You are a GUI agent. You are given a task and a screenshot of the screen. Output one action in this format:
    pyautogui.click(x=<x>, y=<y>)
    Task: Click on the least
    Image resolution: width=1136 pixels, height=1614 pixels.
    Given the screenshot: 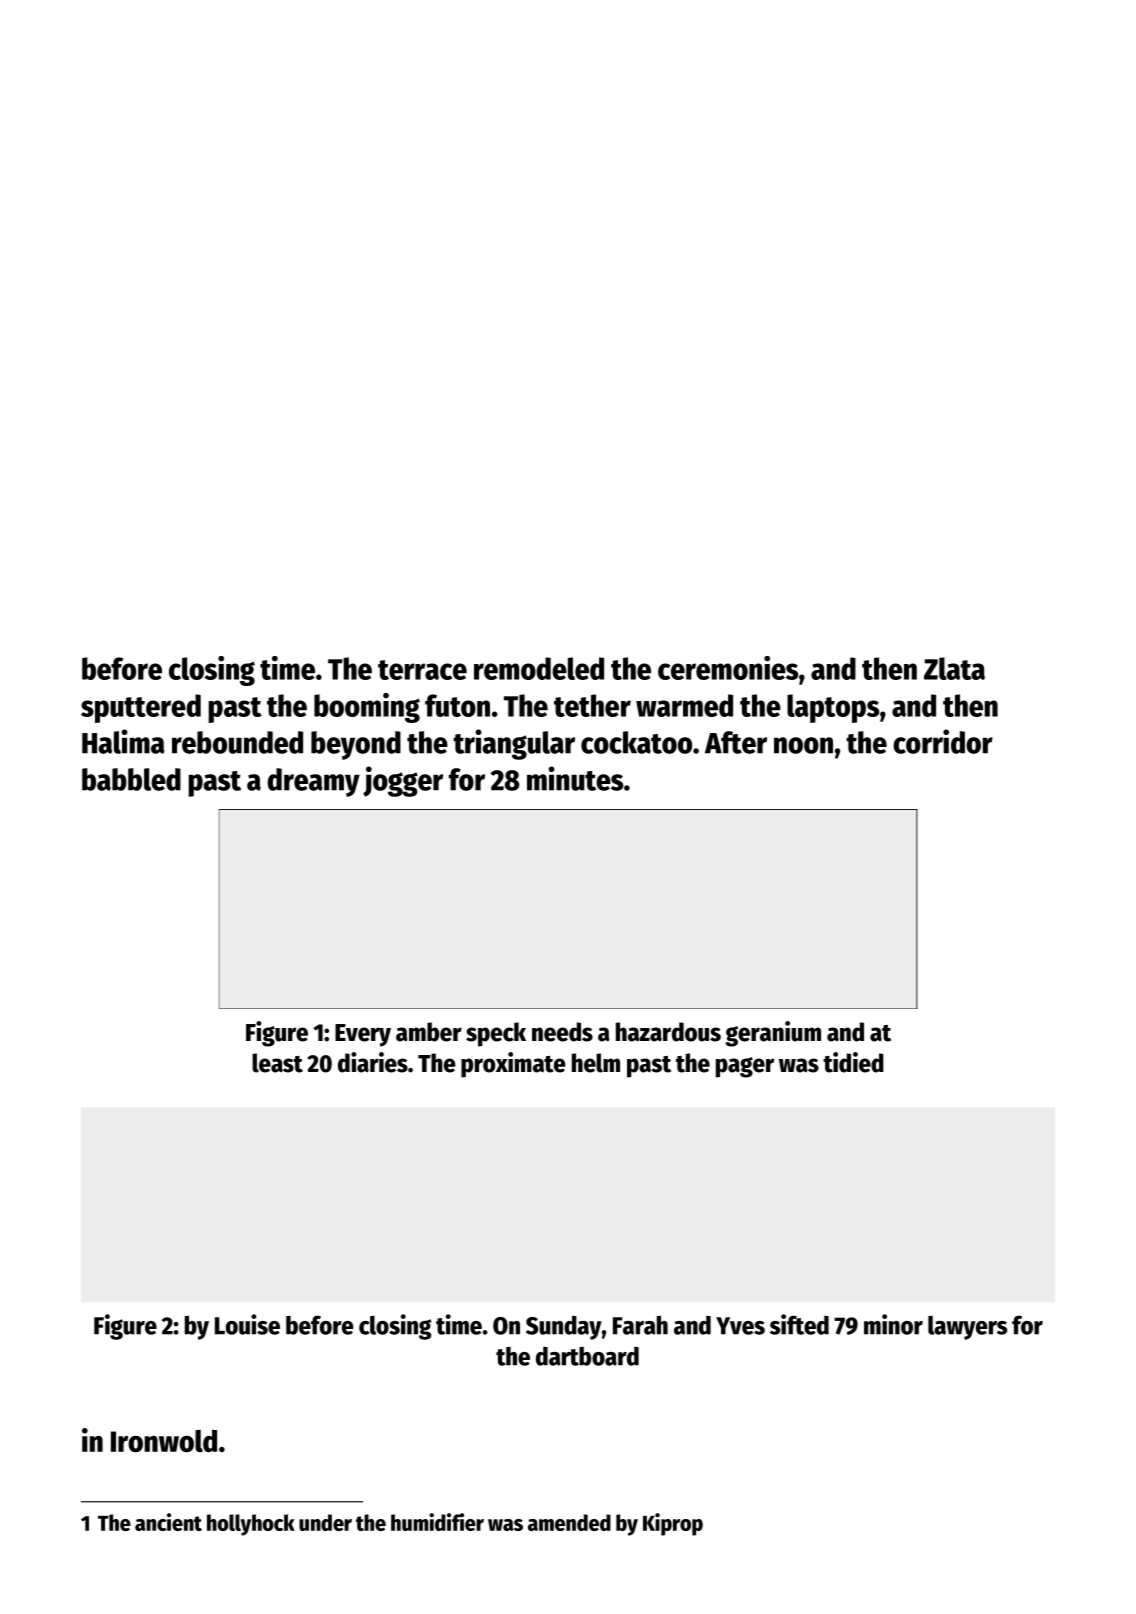 What is the action you would take?
    pyautogui.click(x=277, y=1063)
